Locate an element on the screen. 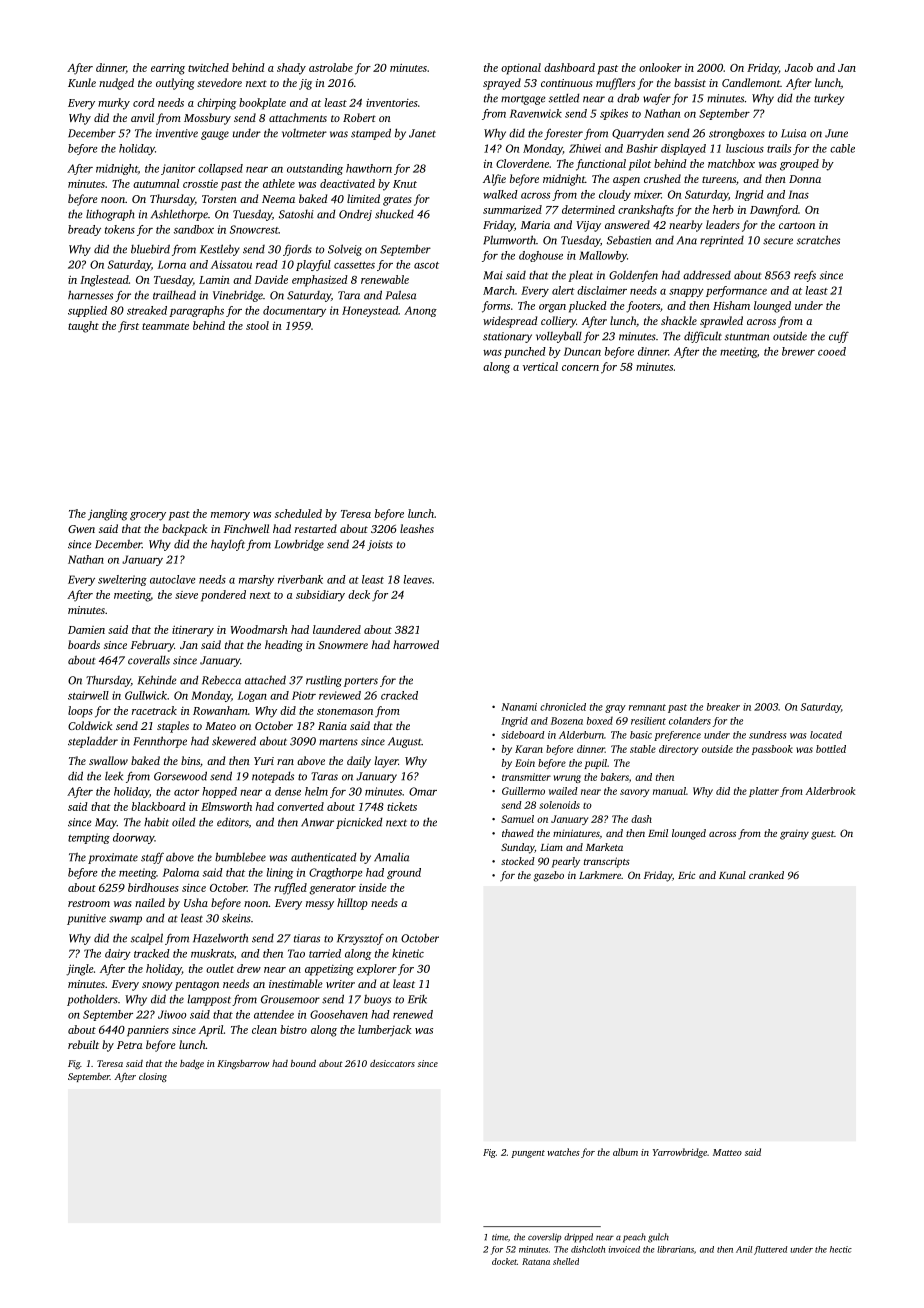 Image resolution: width=924 pixels, height=1308 pixels. Gullwick is located at coordinates (146, 695).
